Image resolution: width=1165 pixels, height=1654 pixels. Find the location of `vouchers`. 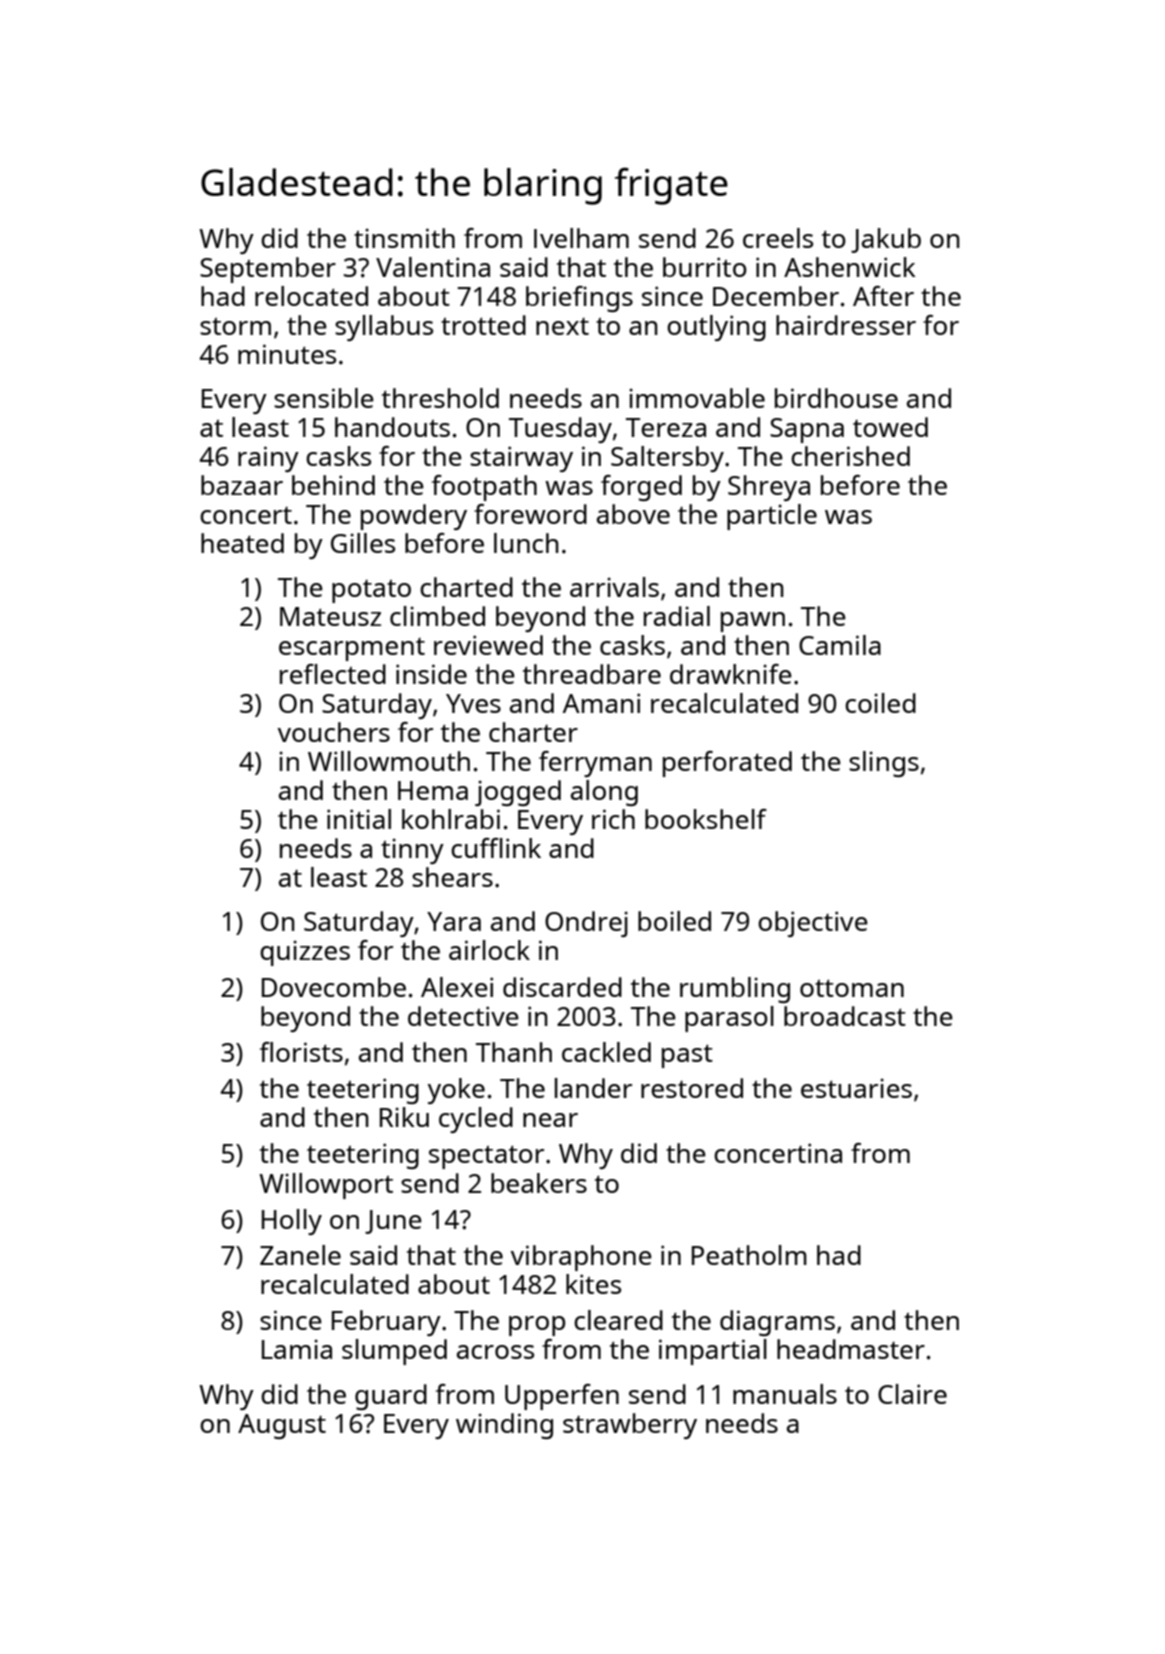

vouchers is located at coordinates (334, 732).
